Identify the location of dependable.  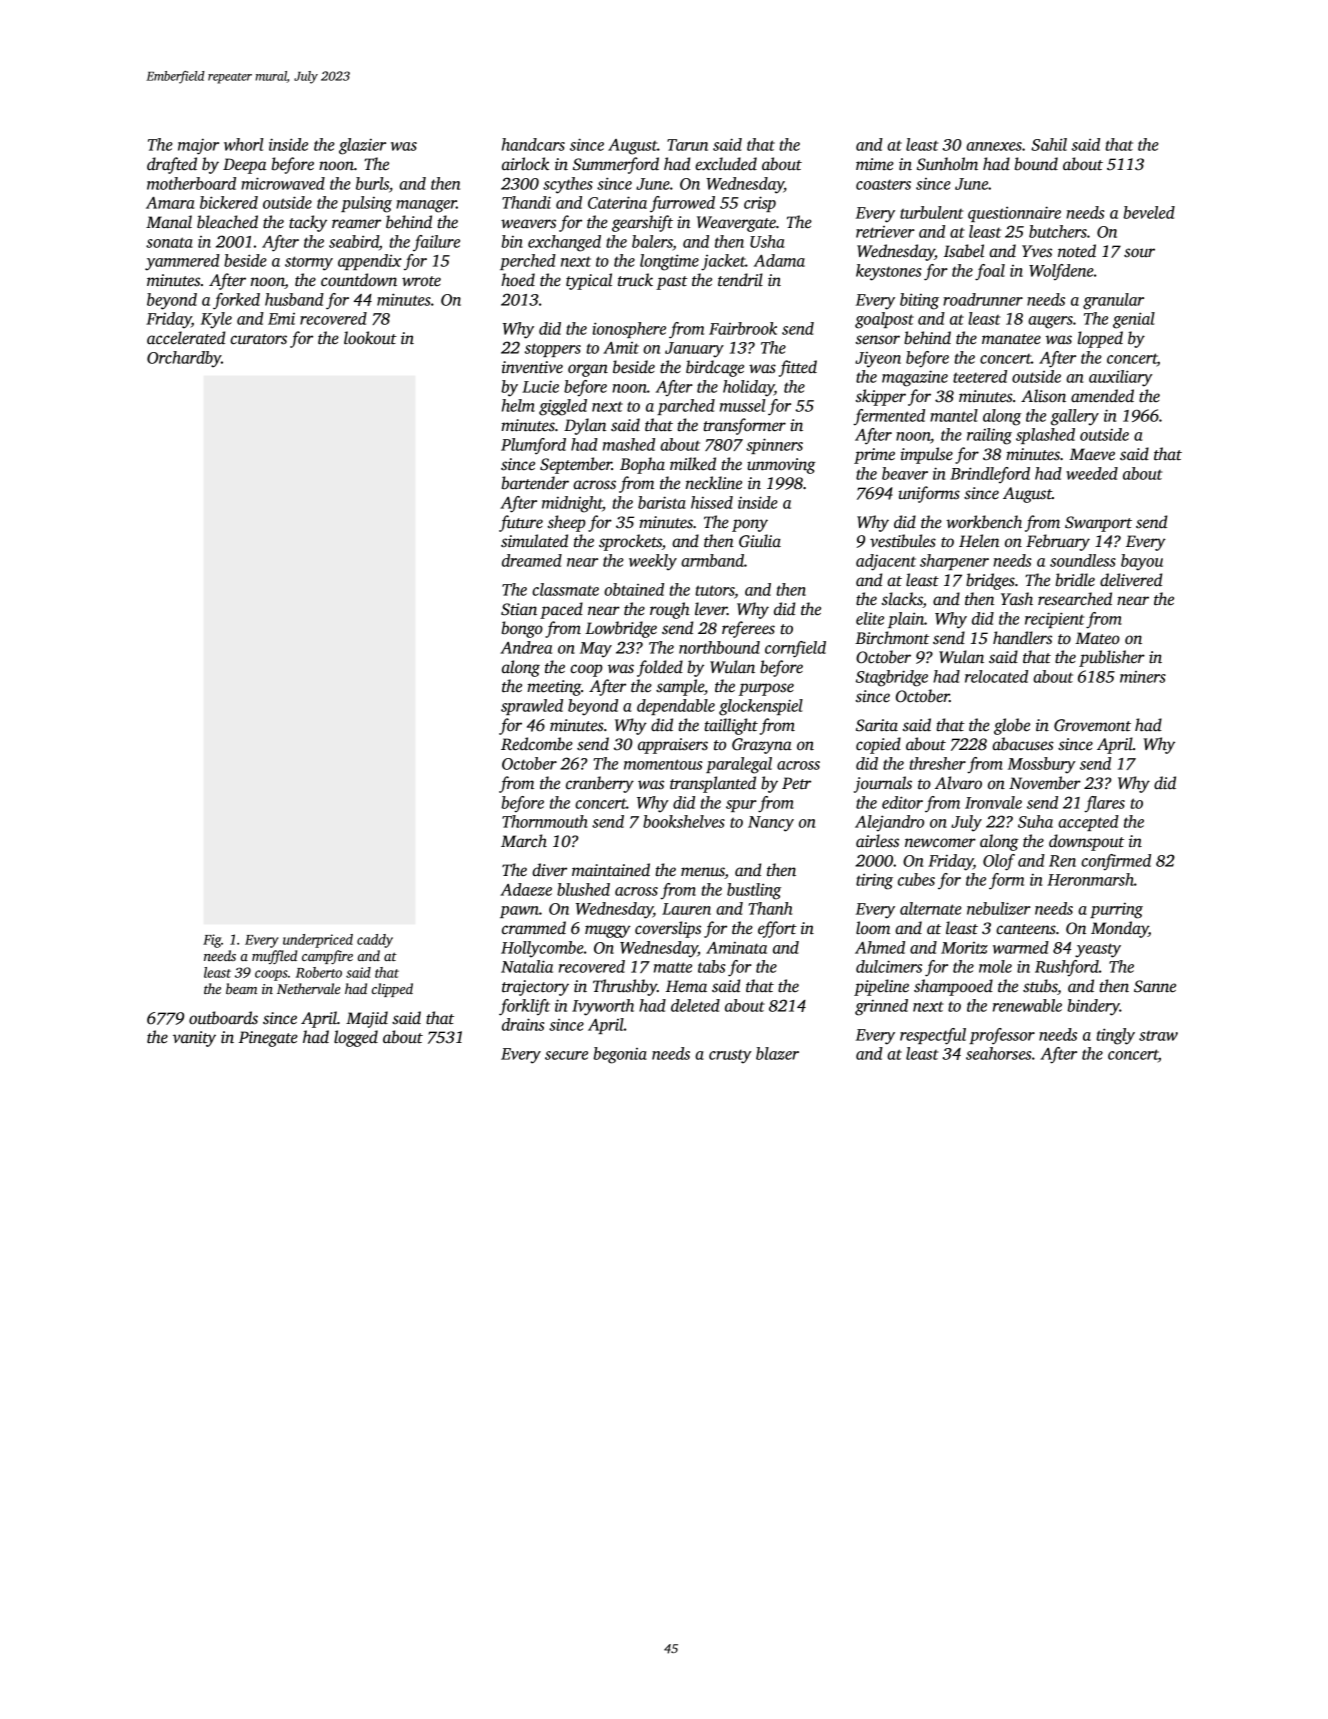
(676, 707).
